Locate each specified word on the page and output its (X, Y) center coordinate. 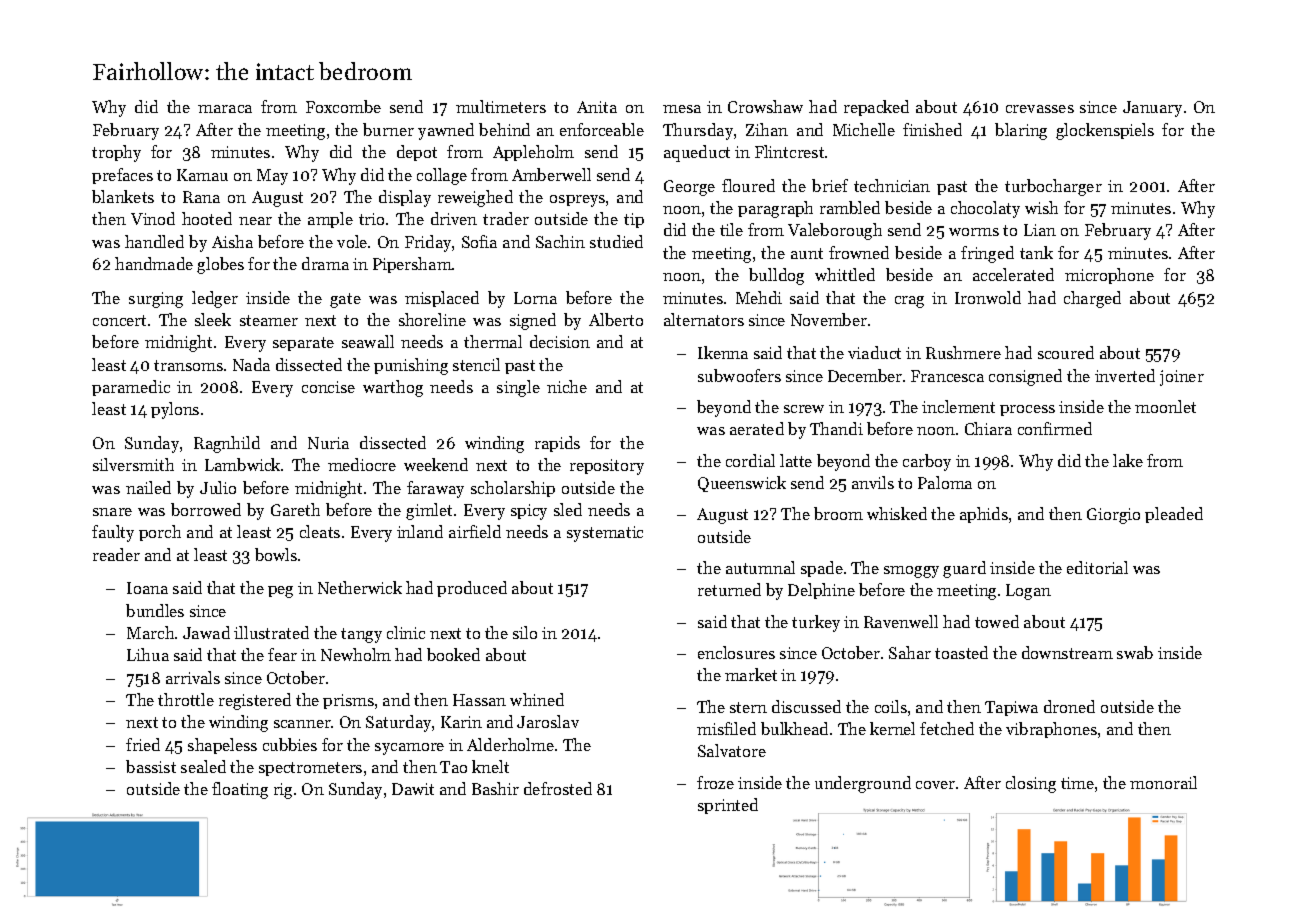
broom (838, 513)
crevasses (1040, 109)
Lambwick (242, 464)
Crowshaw (765, 106)
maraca (225, 109)
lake (1128, 460)
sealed (203, 766)
